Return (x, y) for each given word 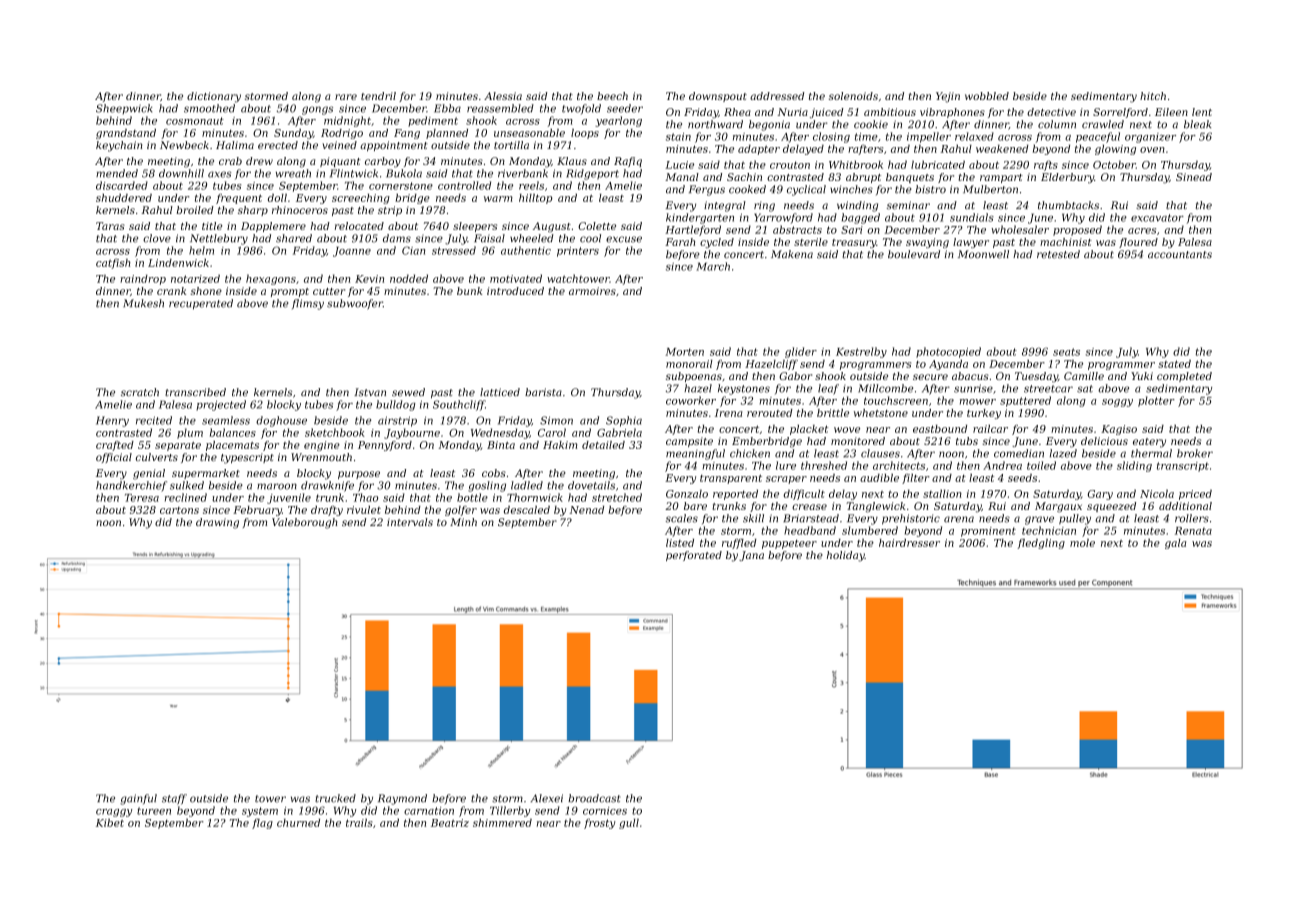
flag (262, 823)
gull (629, 823)
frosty (599, 824)
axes (219, 174)
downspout (718, 97)
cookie (871, 124)
